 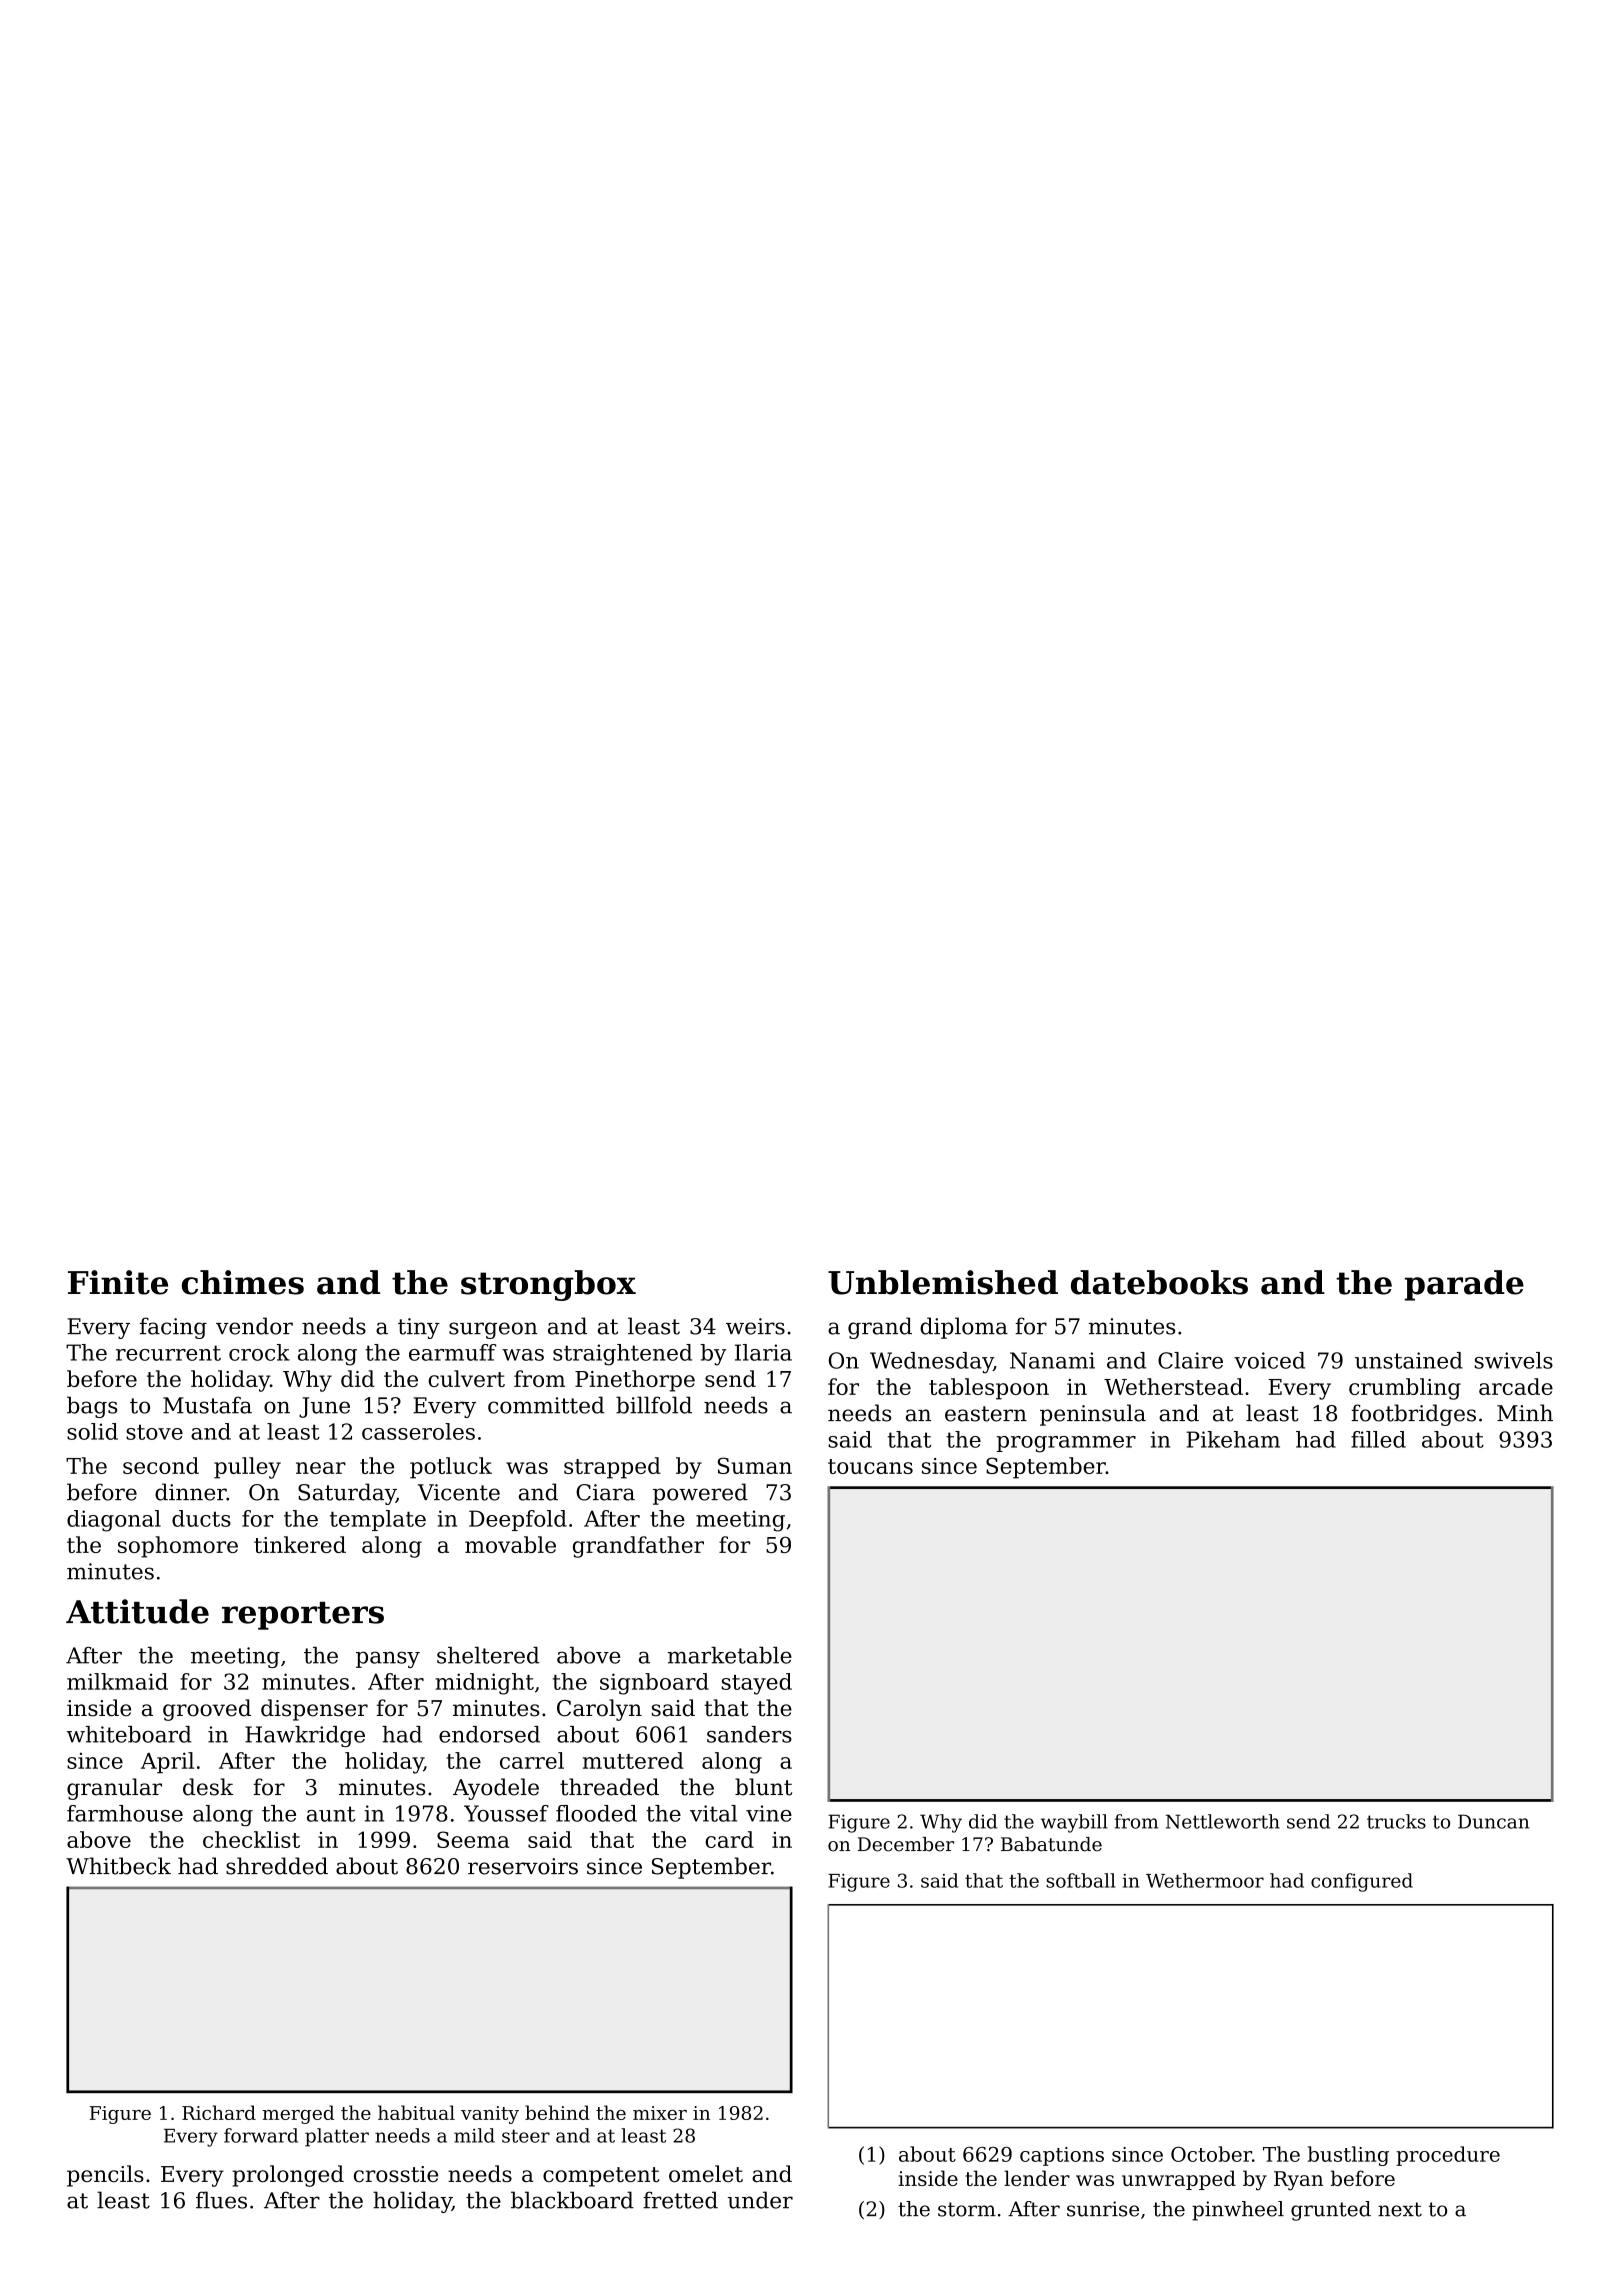 What do you see at coordinates (118, 1282) in the screenshot?
I see `Finite` at bounding box center [118, 1282].
